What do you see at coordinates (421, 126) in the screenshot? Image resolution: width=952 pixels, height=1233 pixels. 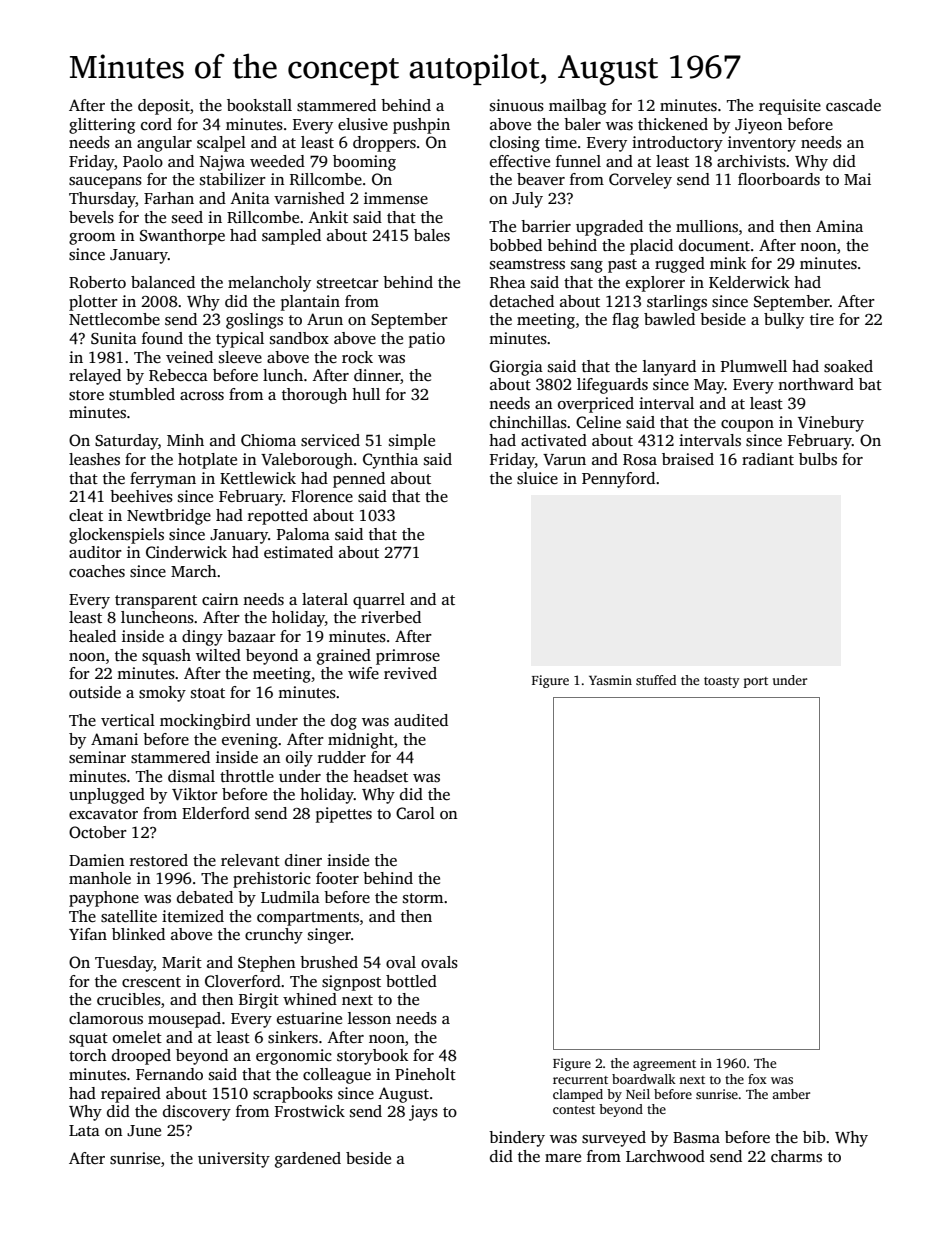 I see `pushpin` at bounding box center [421, 126].
